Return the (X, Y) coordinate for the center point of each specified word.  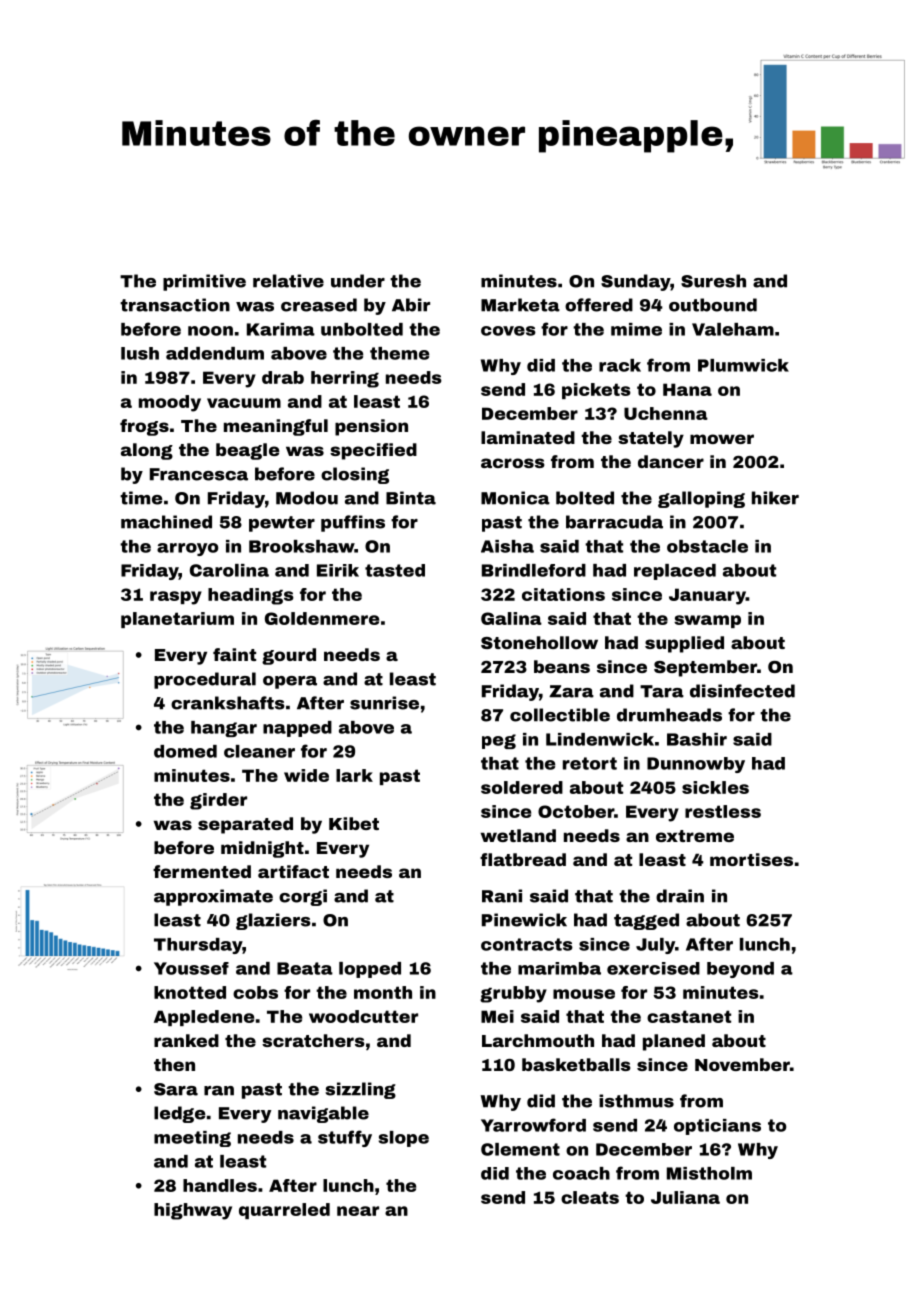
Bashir (697, 739)
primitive (204, 282)
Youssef (191, 968)
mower (722, 439)
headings (251, 596)
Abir (411, 305)
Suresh (713, 281)
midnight (262, 849)
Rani (502, 896)
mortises (751, 859)
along (147, 451)
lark (354, 775)
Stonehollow (539, 642)
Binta (411, 498)
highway (193, 1211)
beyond (740, 970)
